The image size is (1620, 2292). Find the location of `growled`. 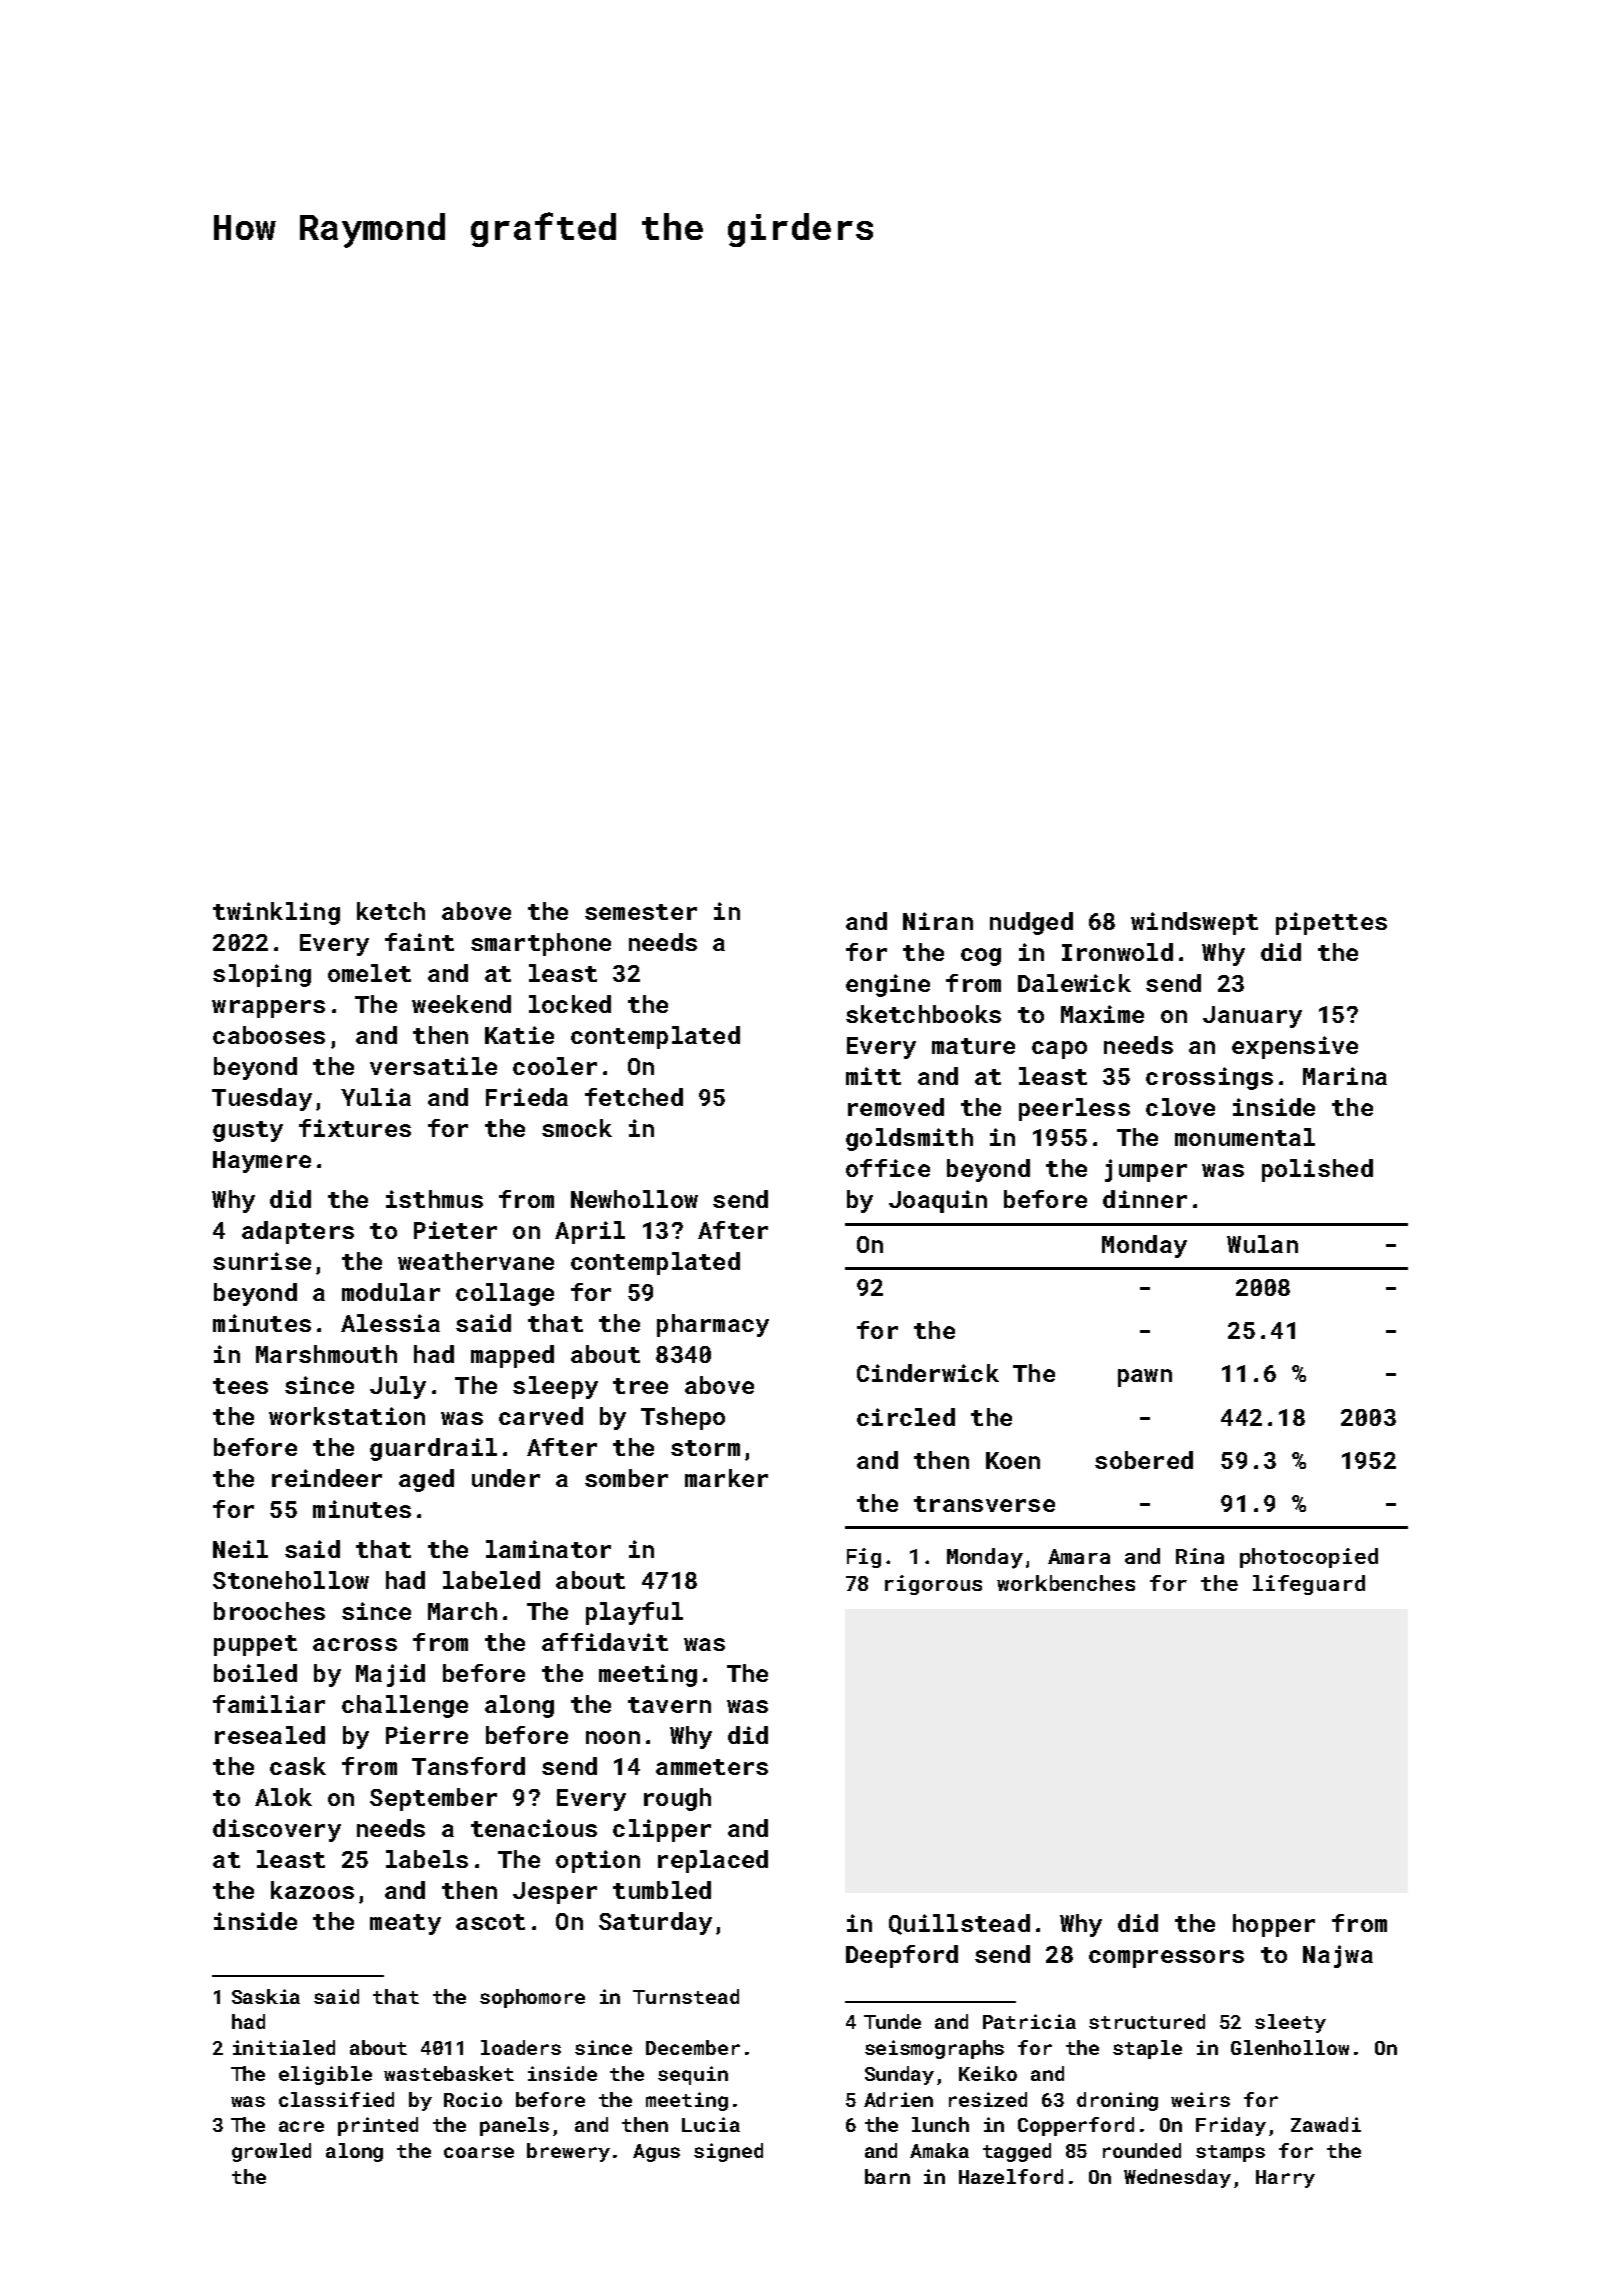

growled is located at coordinates (271, 2152).
